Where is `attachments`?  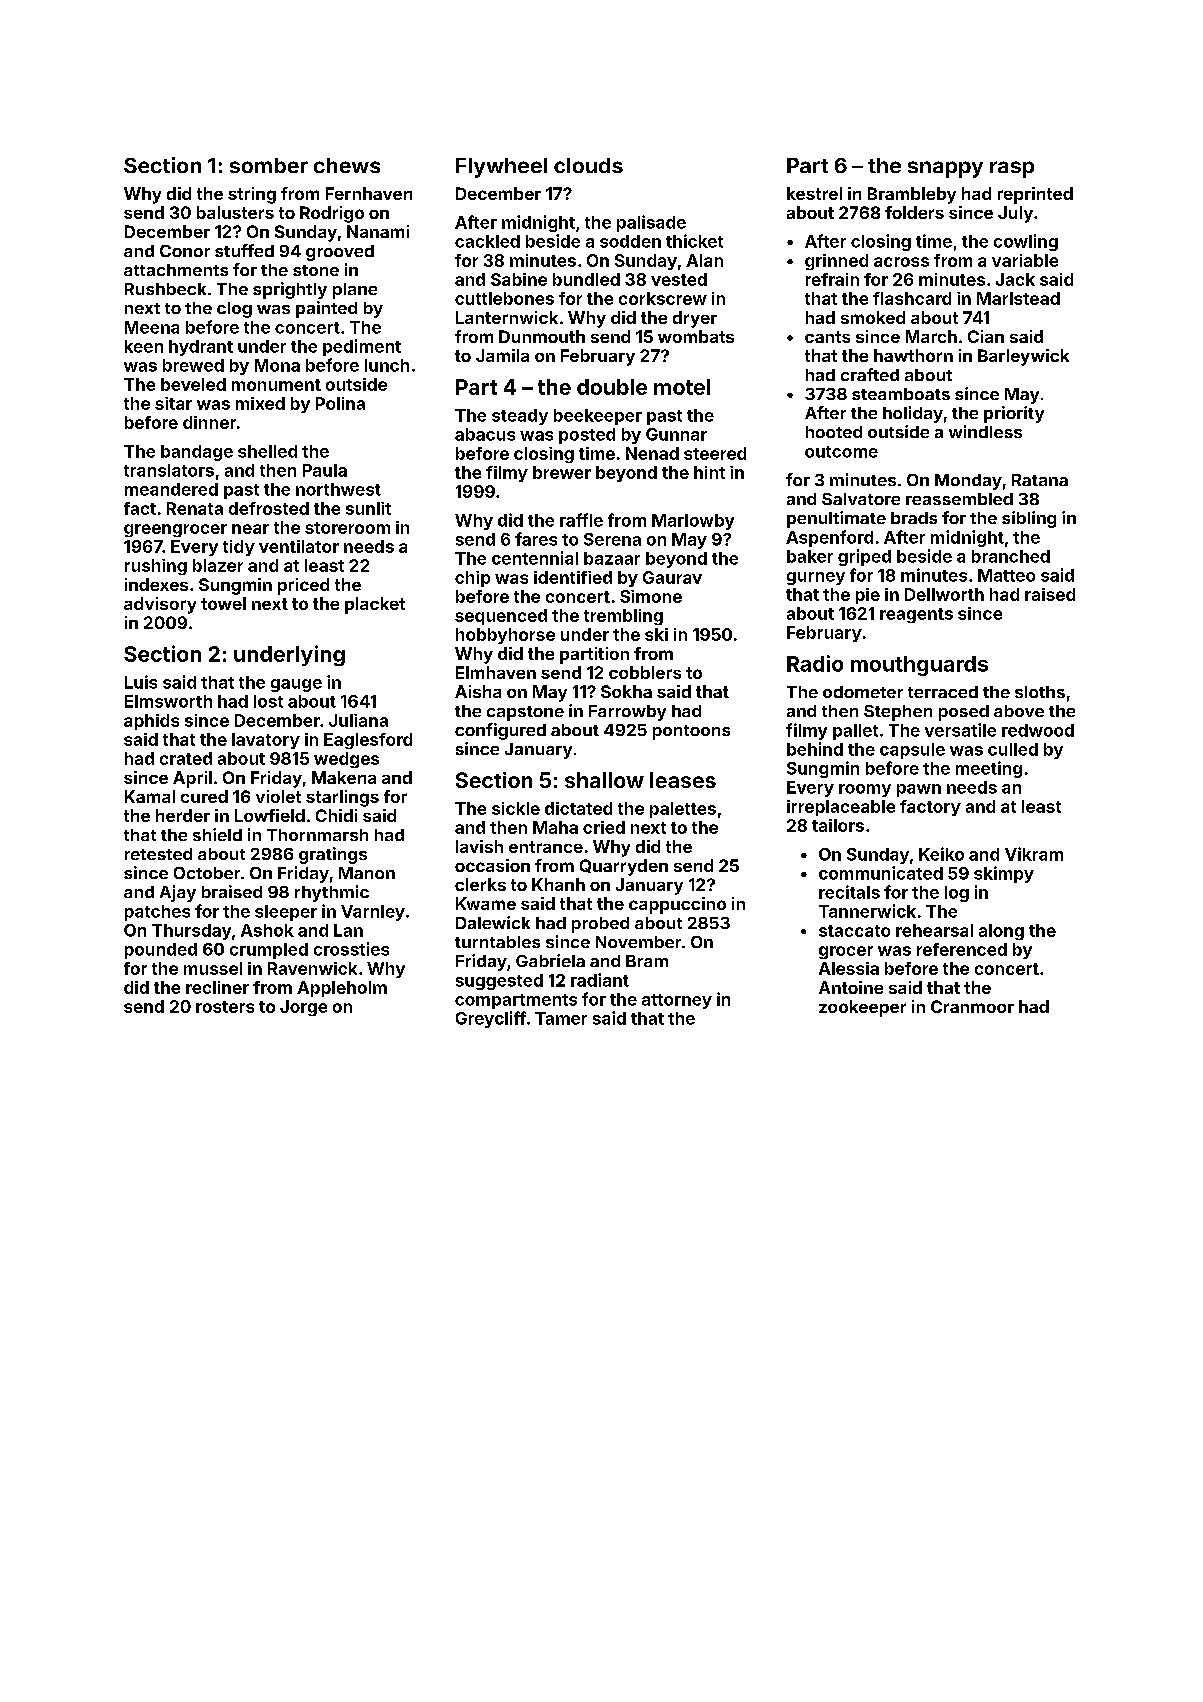 attachments is located at coordinates (176, 270).
